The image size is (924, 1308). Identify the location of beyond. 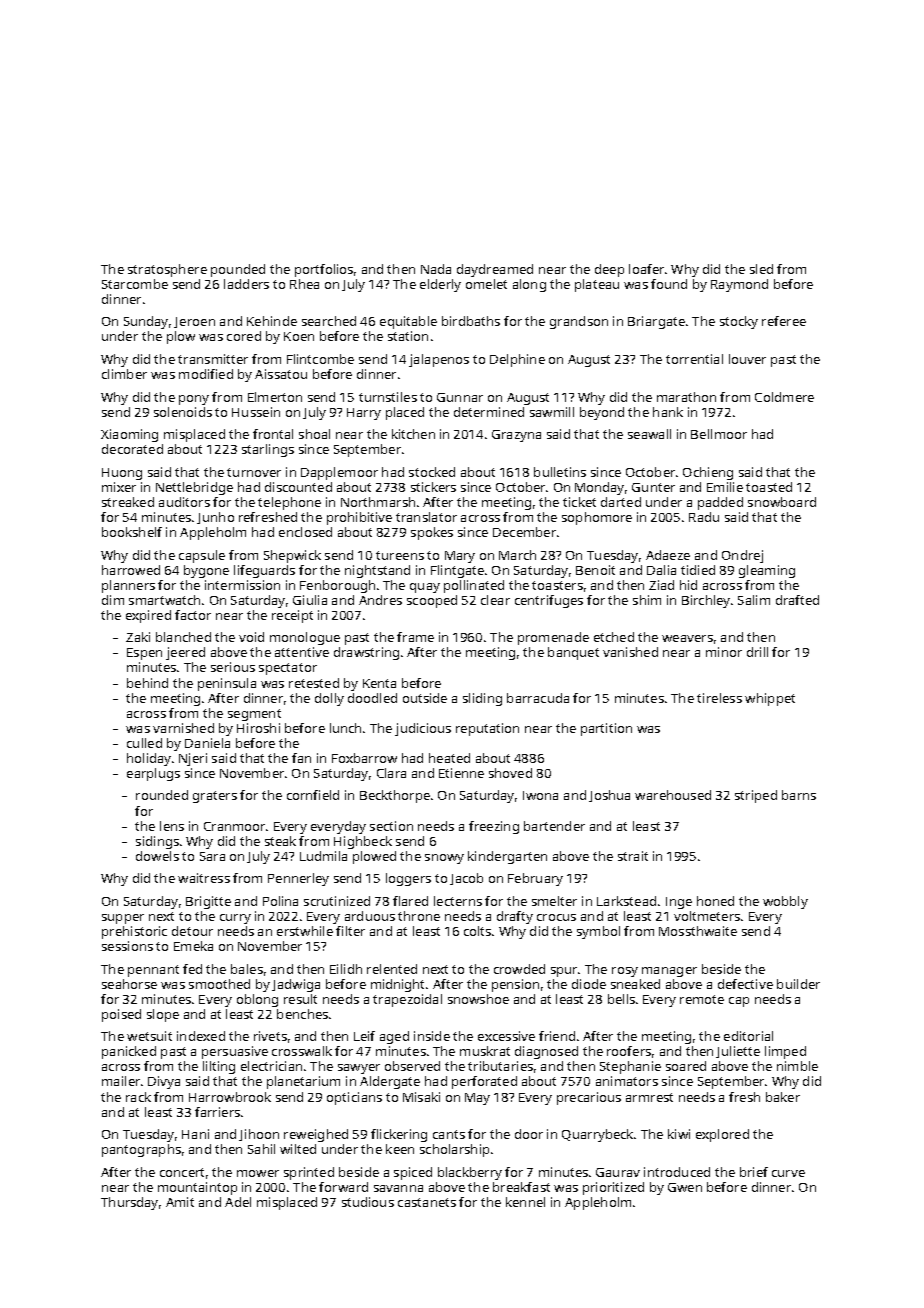
(602, 413).
